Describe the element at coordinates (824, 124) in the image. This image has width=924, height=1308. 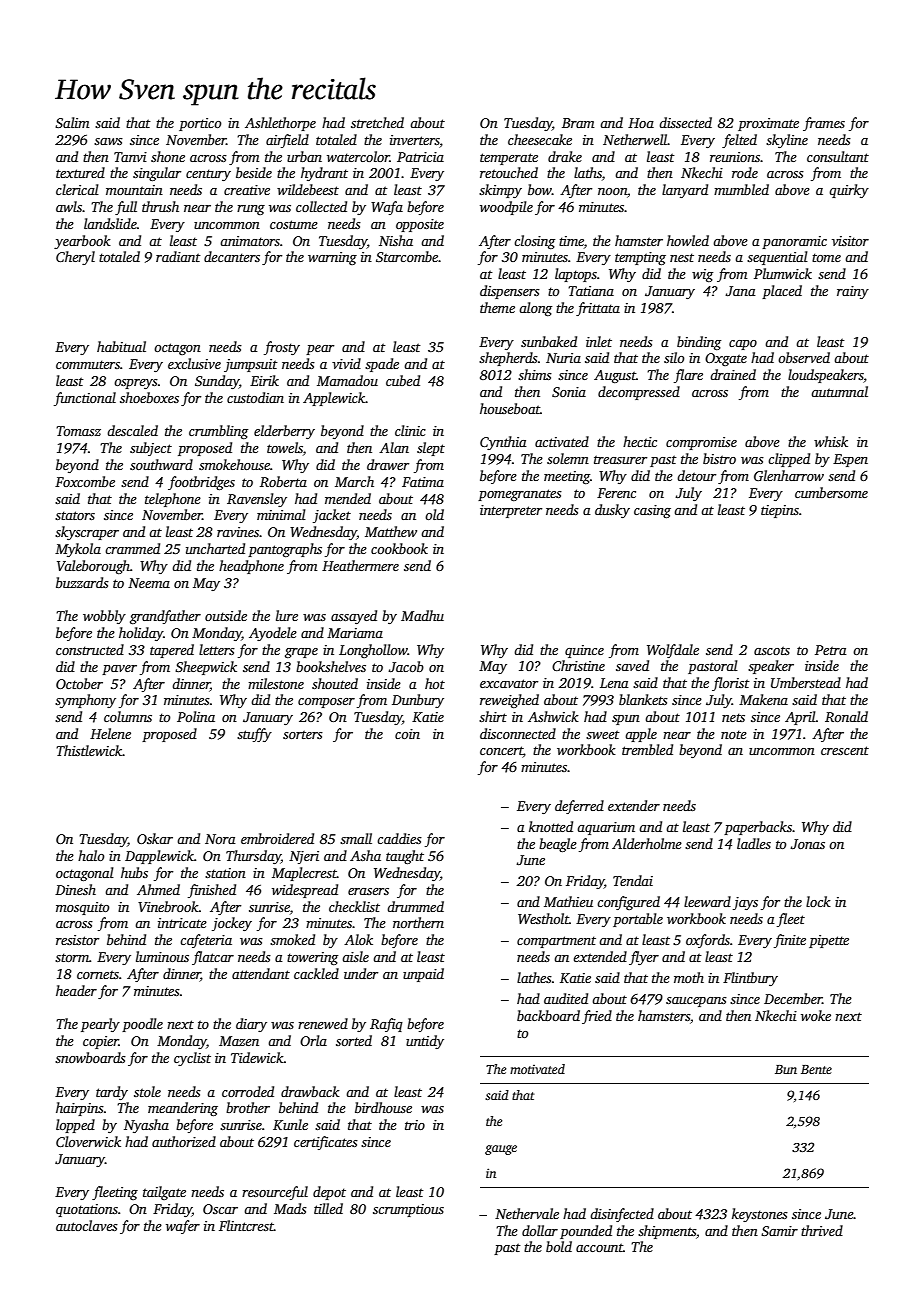
I see `frames` at that location.
